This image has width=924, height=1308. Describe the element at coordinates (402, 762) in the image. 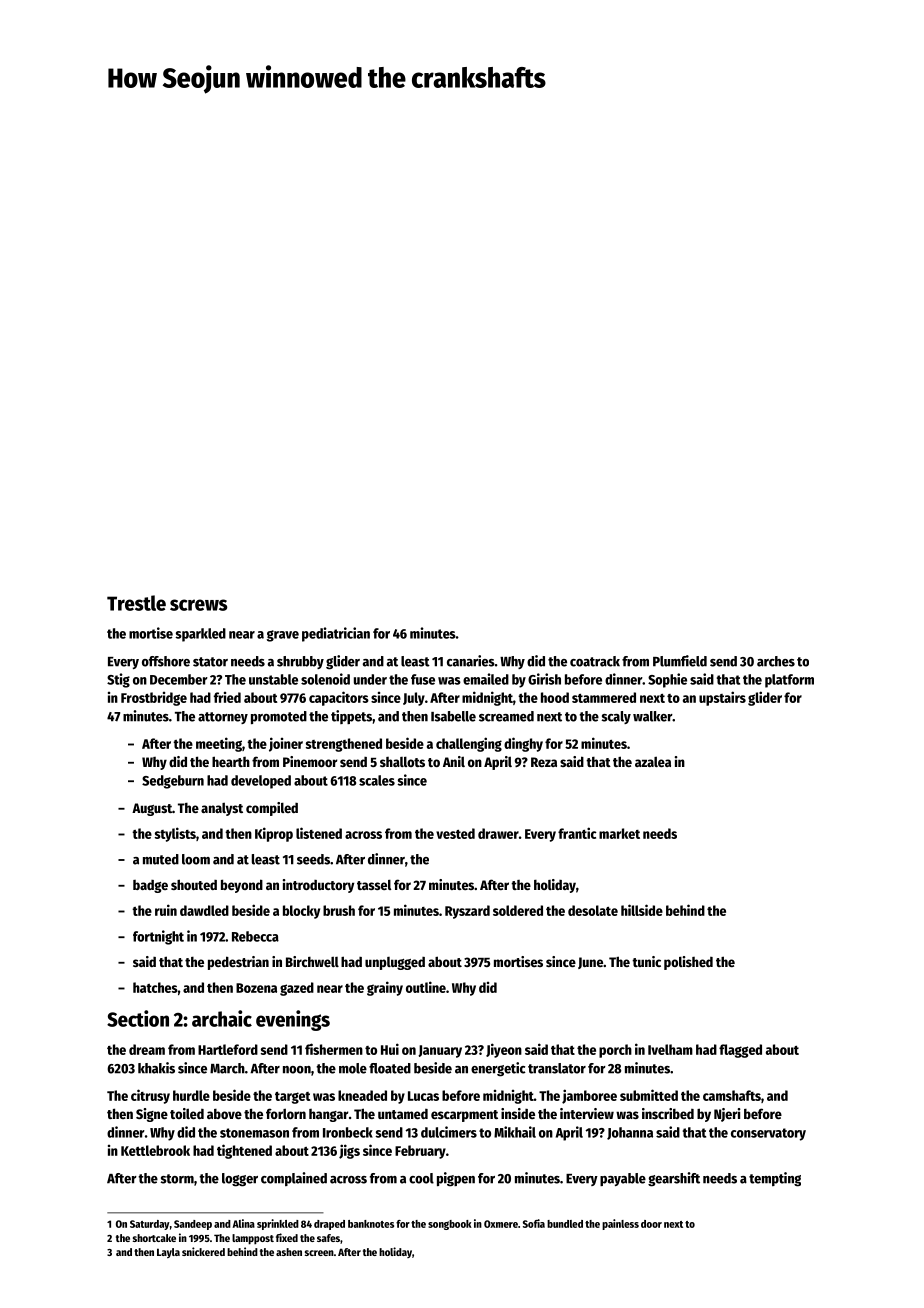

I see `shallots` at that location.
